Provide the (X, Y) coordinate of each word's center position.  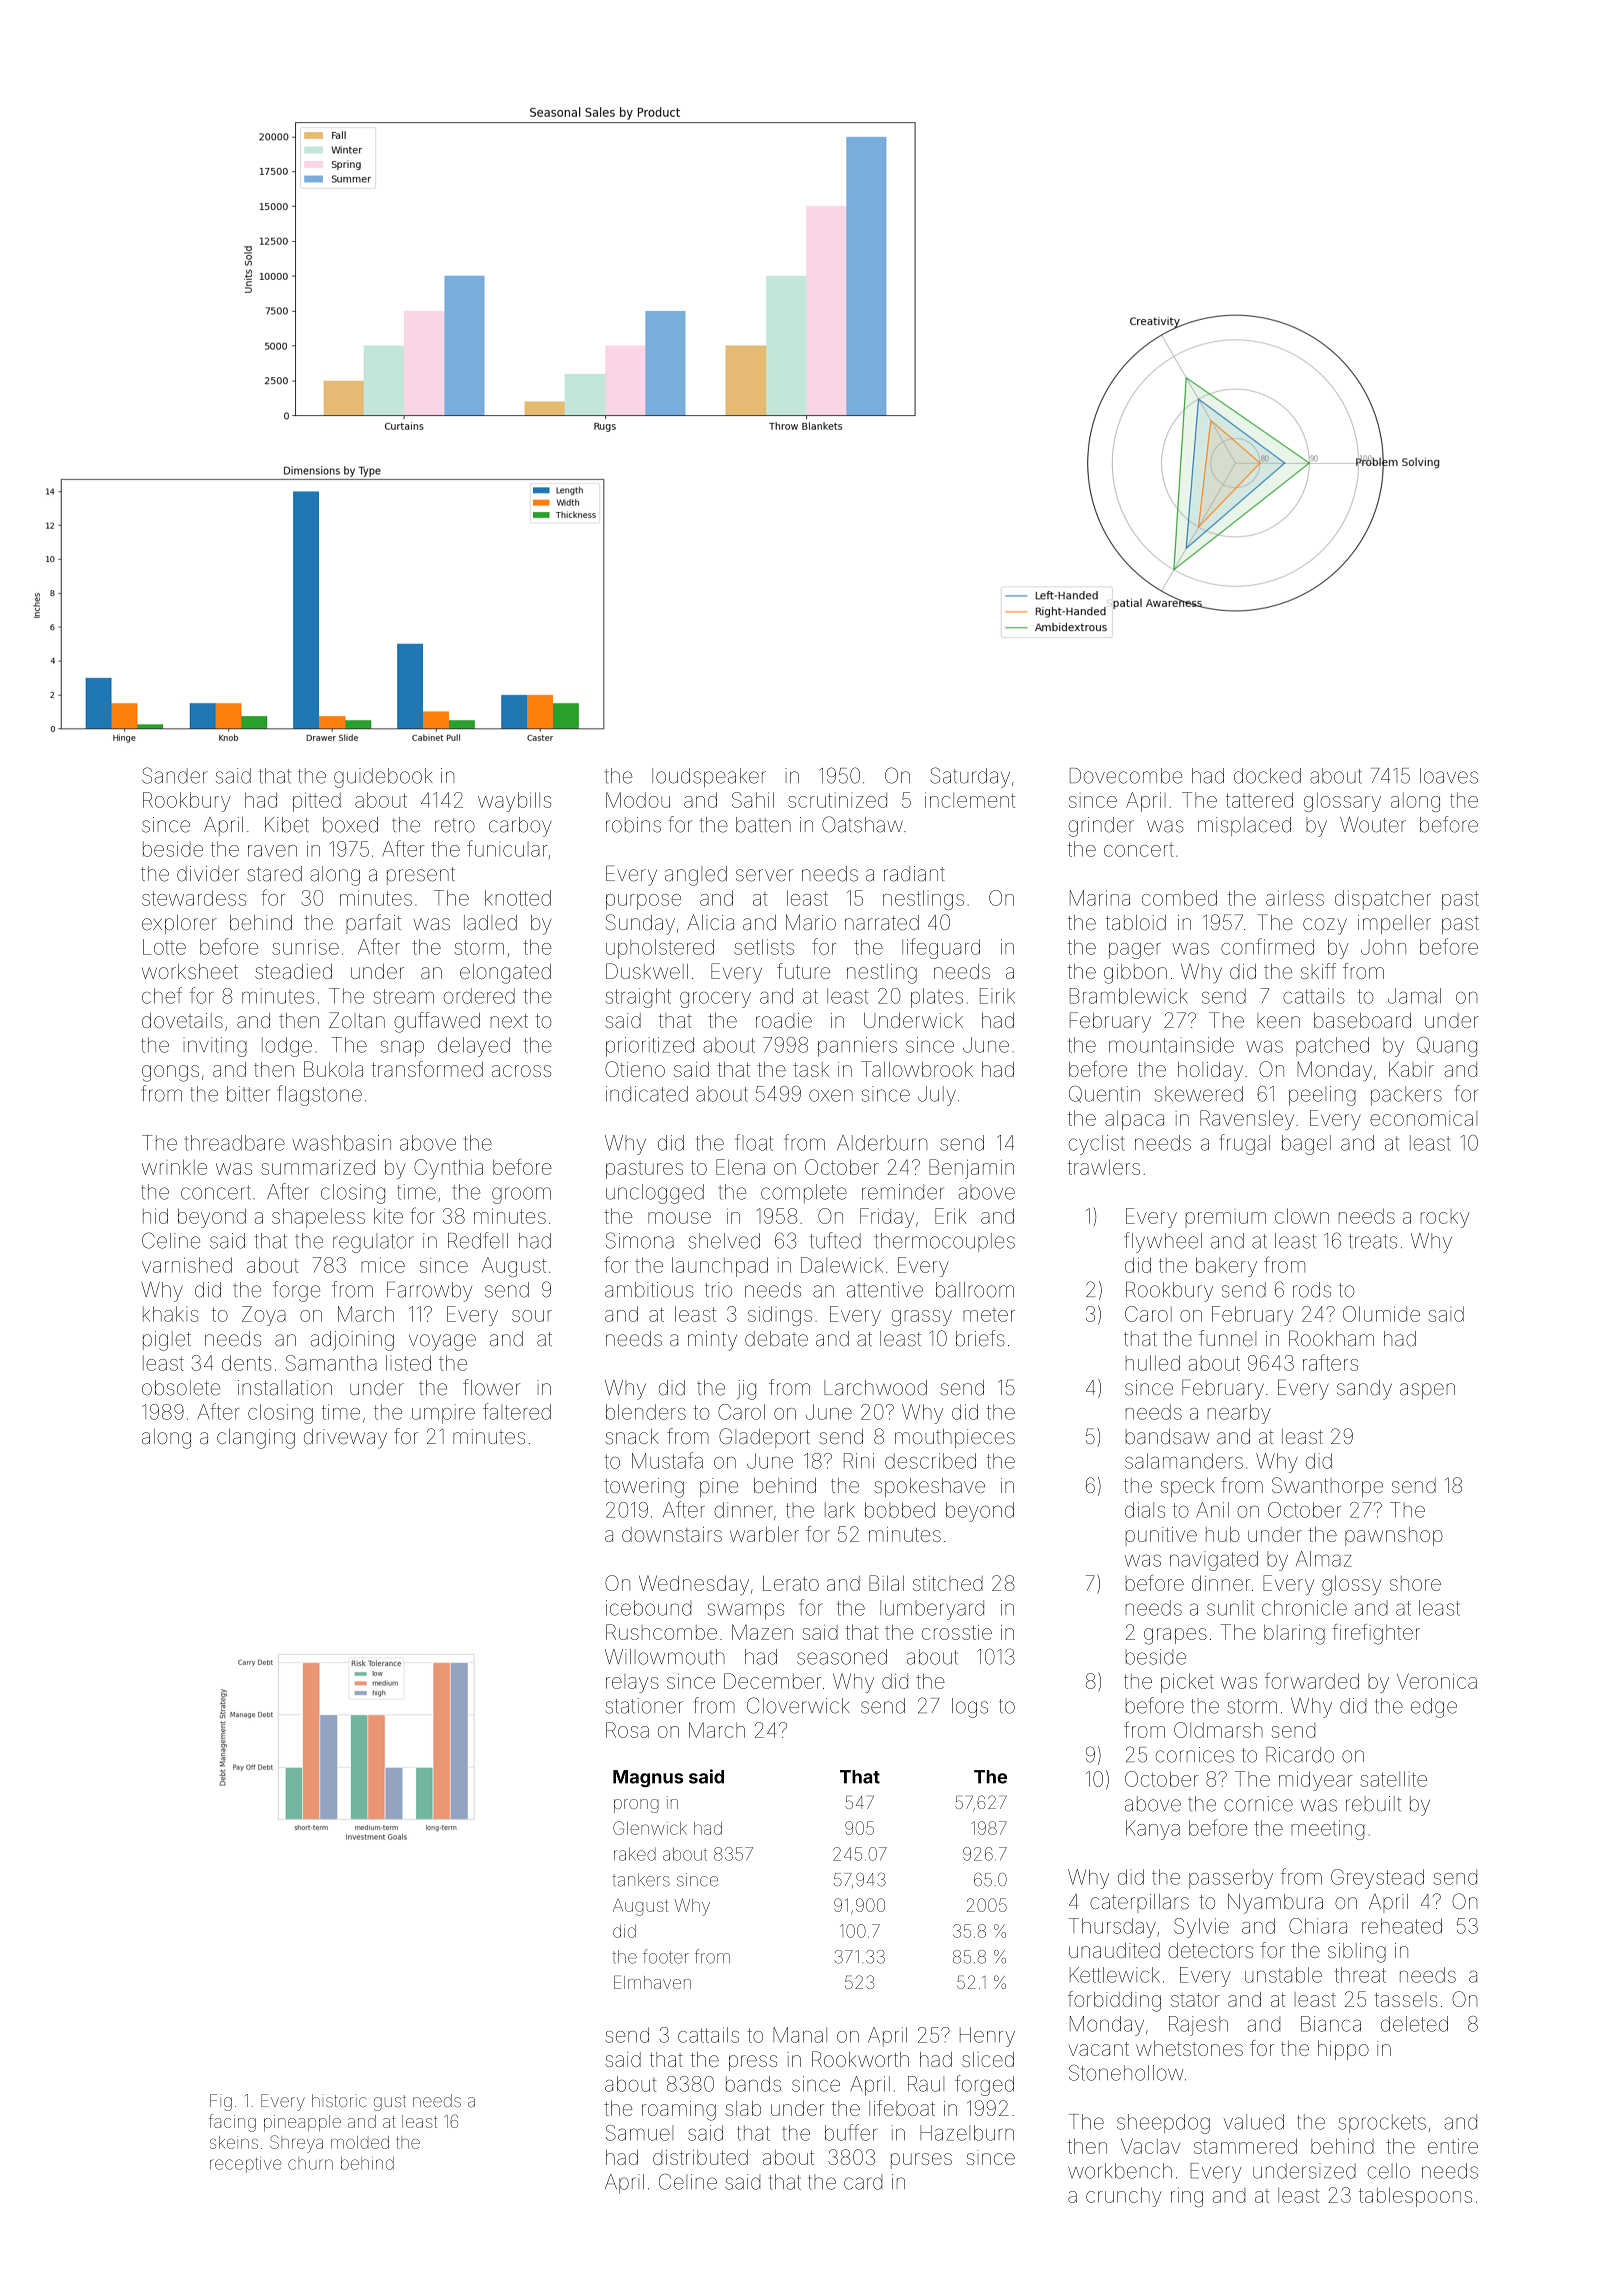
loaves (1449, 776)
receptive (246, 2165)
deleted (1414, 2024)
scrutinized (837, 800)
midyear (1316, 1781)
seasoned (842, 1657)
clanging (256, 1439)
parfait (373, 924)
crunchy (1123, 2197)
